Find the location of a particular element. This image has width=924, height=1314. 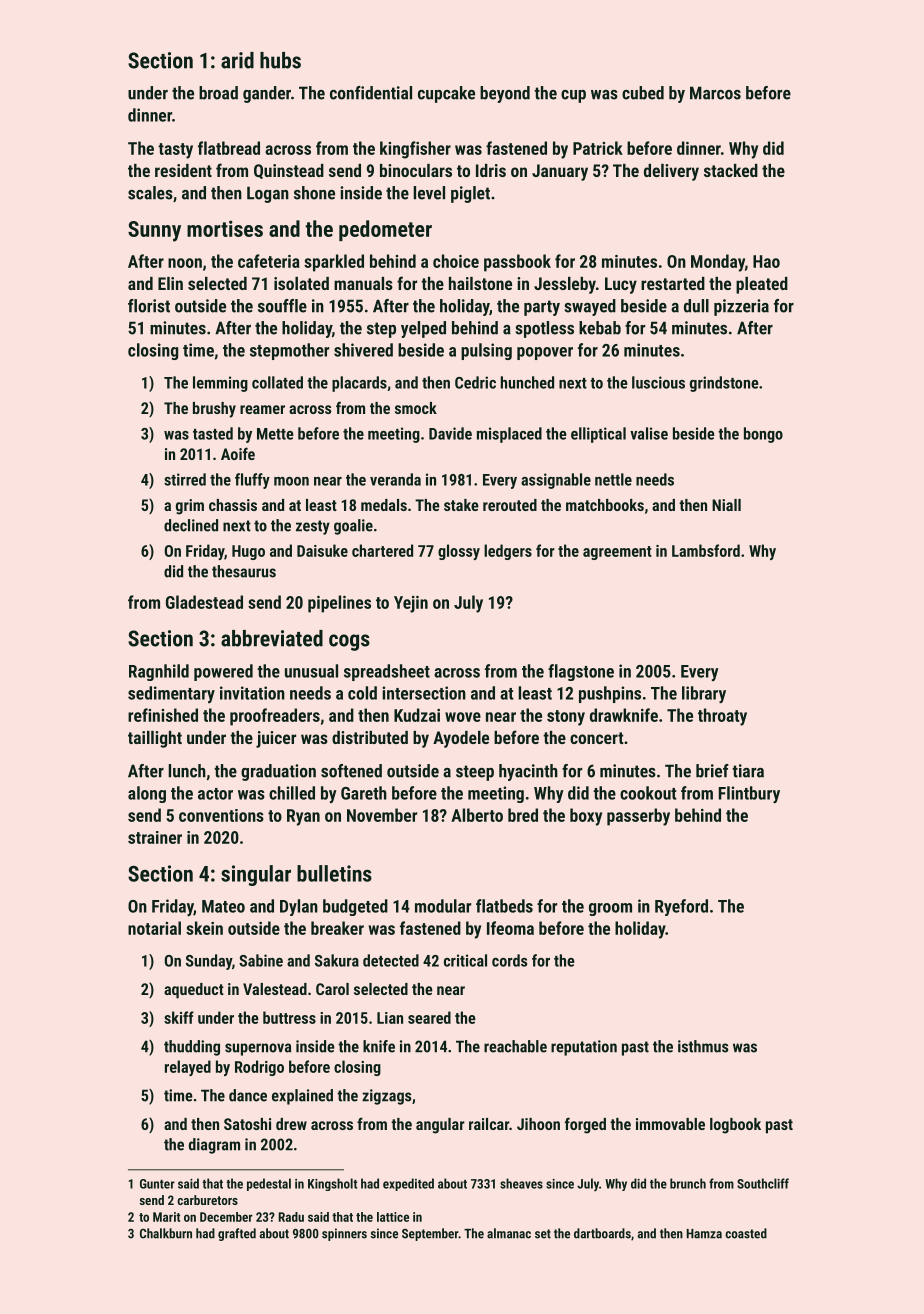

hubs is located at coordinates (280, 60).
